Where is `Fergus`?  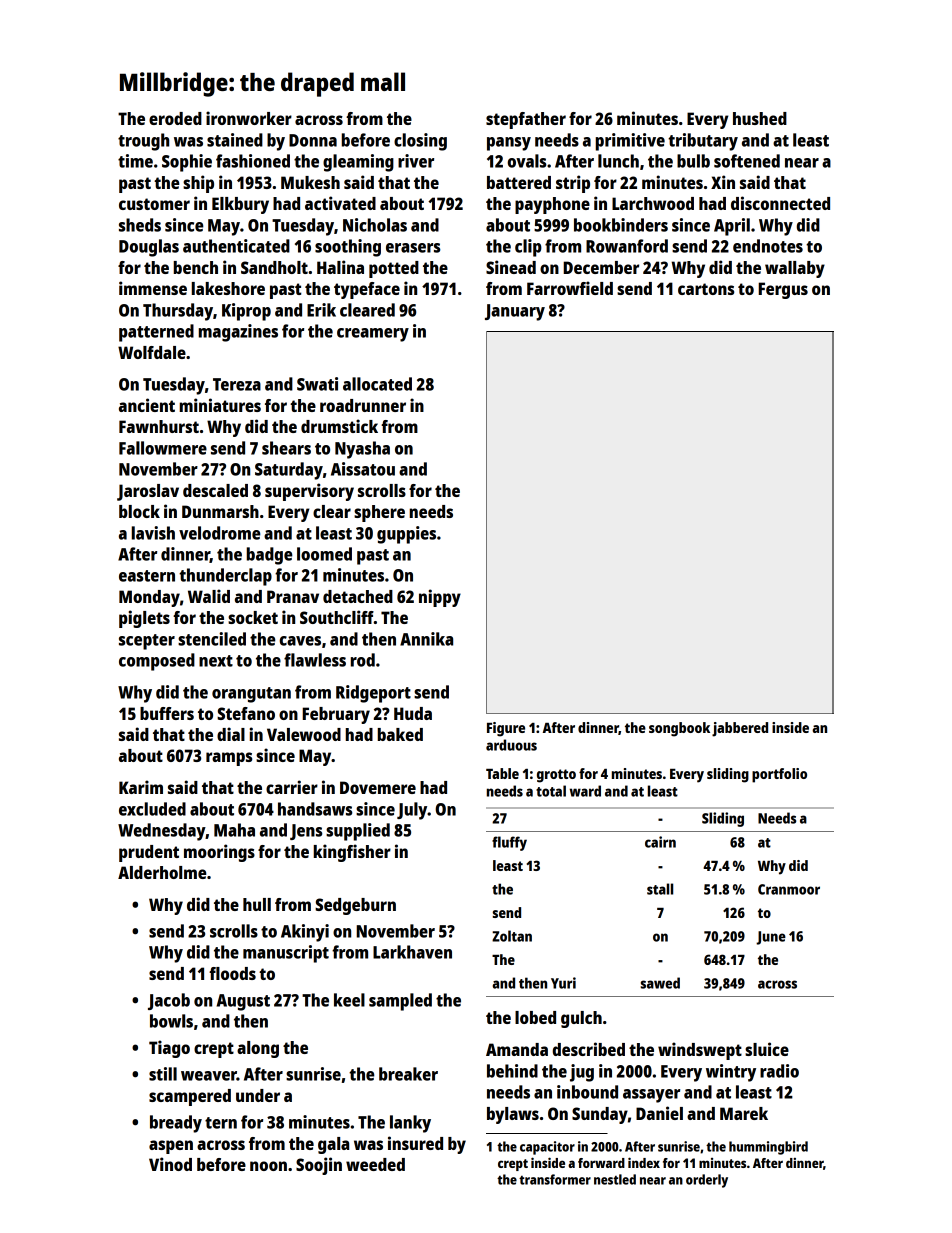
Fergus is located at coordinates (783, 290).
